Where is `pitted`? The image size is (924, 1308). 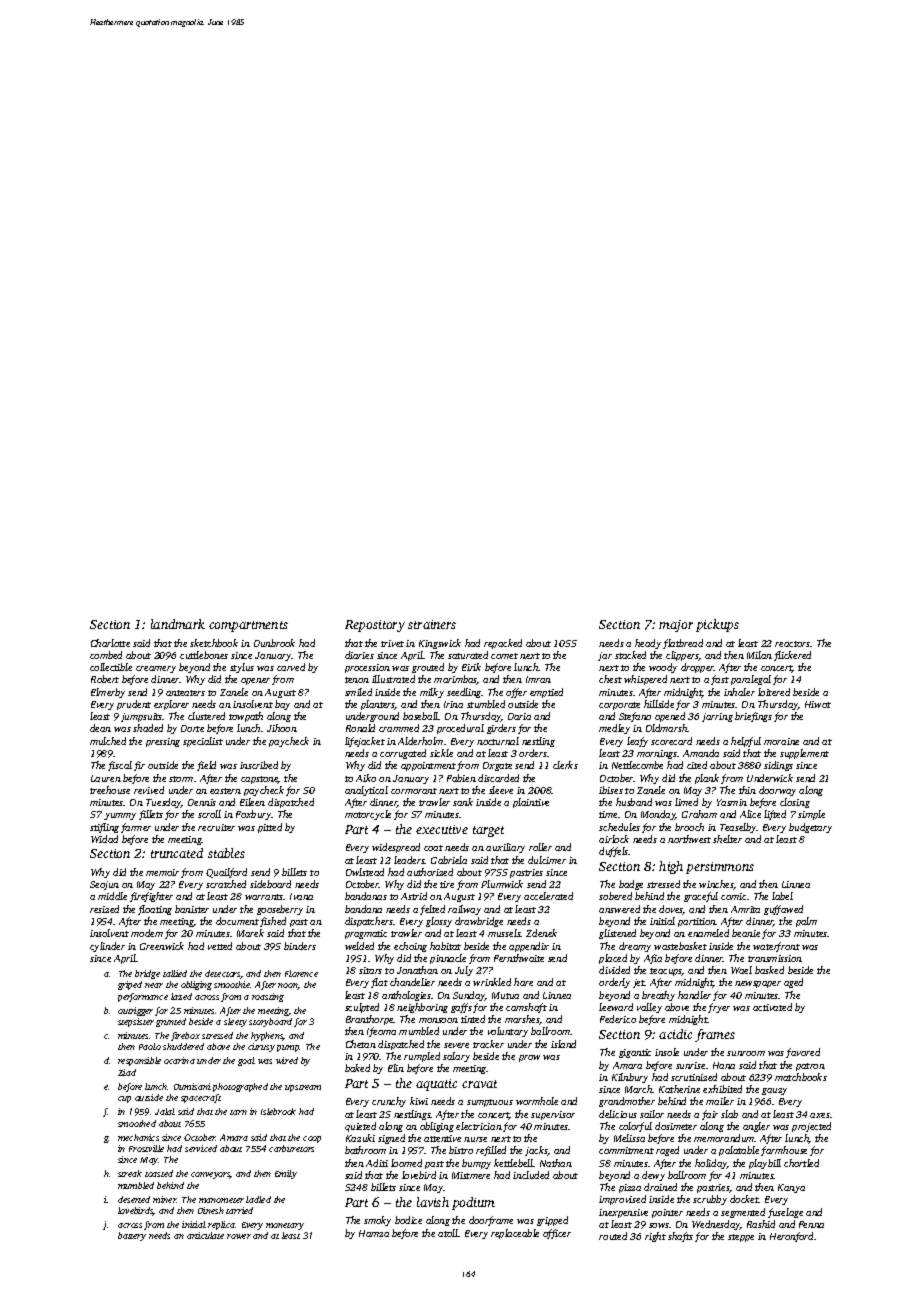 pitted is located at coordinates (270, 828).
